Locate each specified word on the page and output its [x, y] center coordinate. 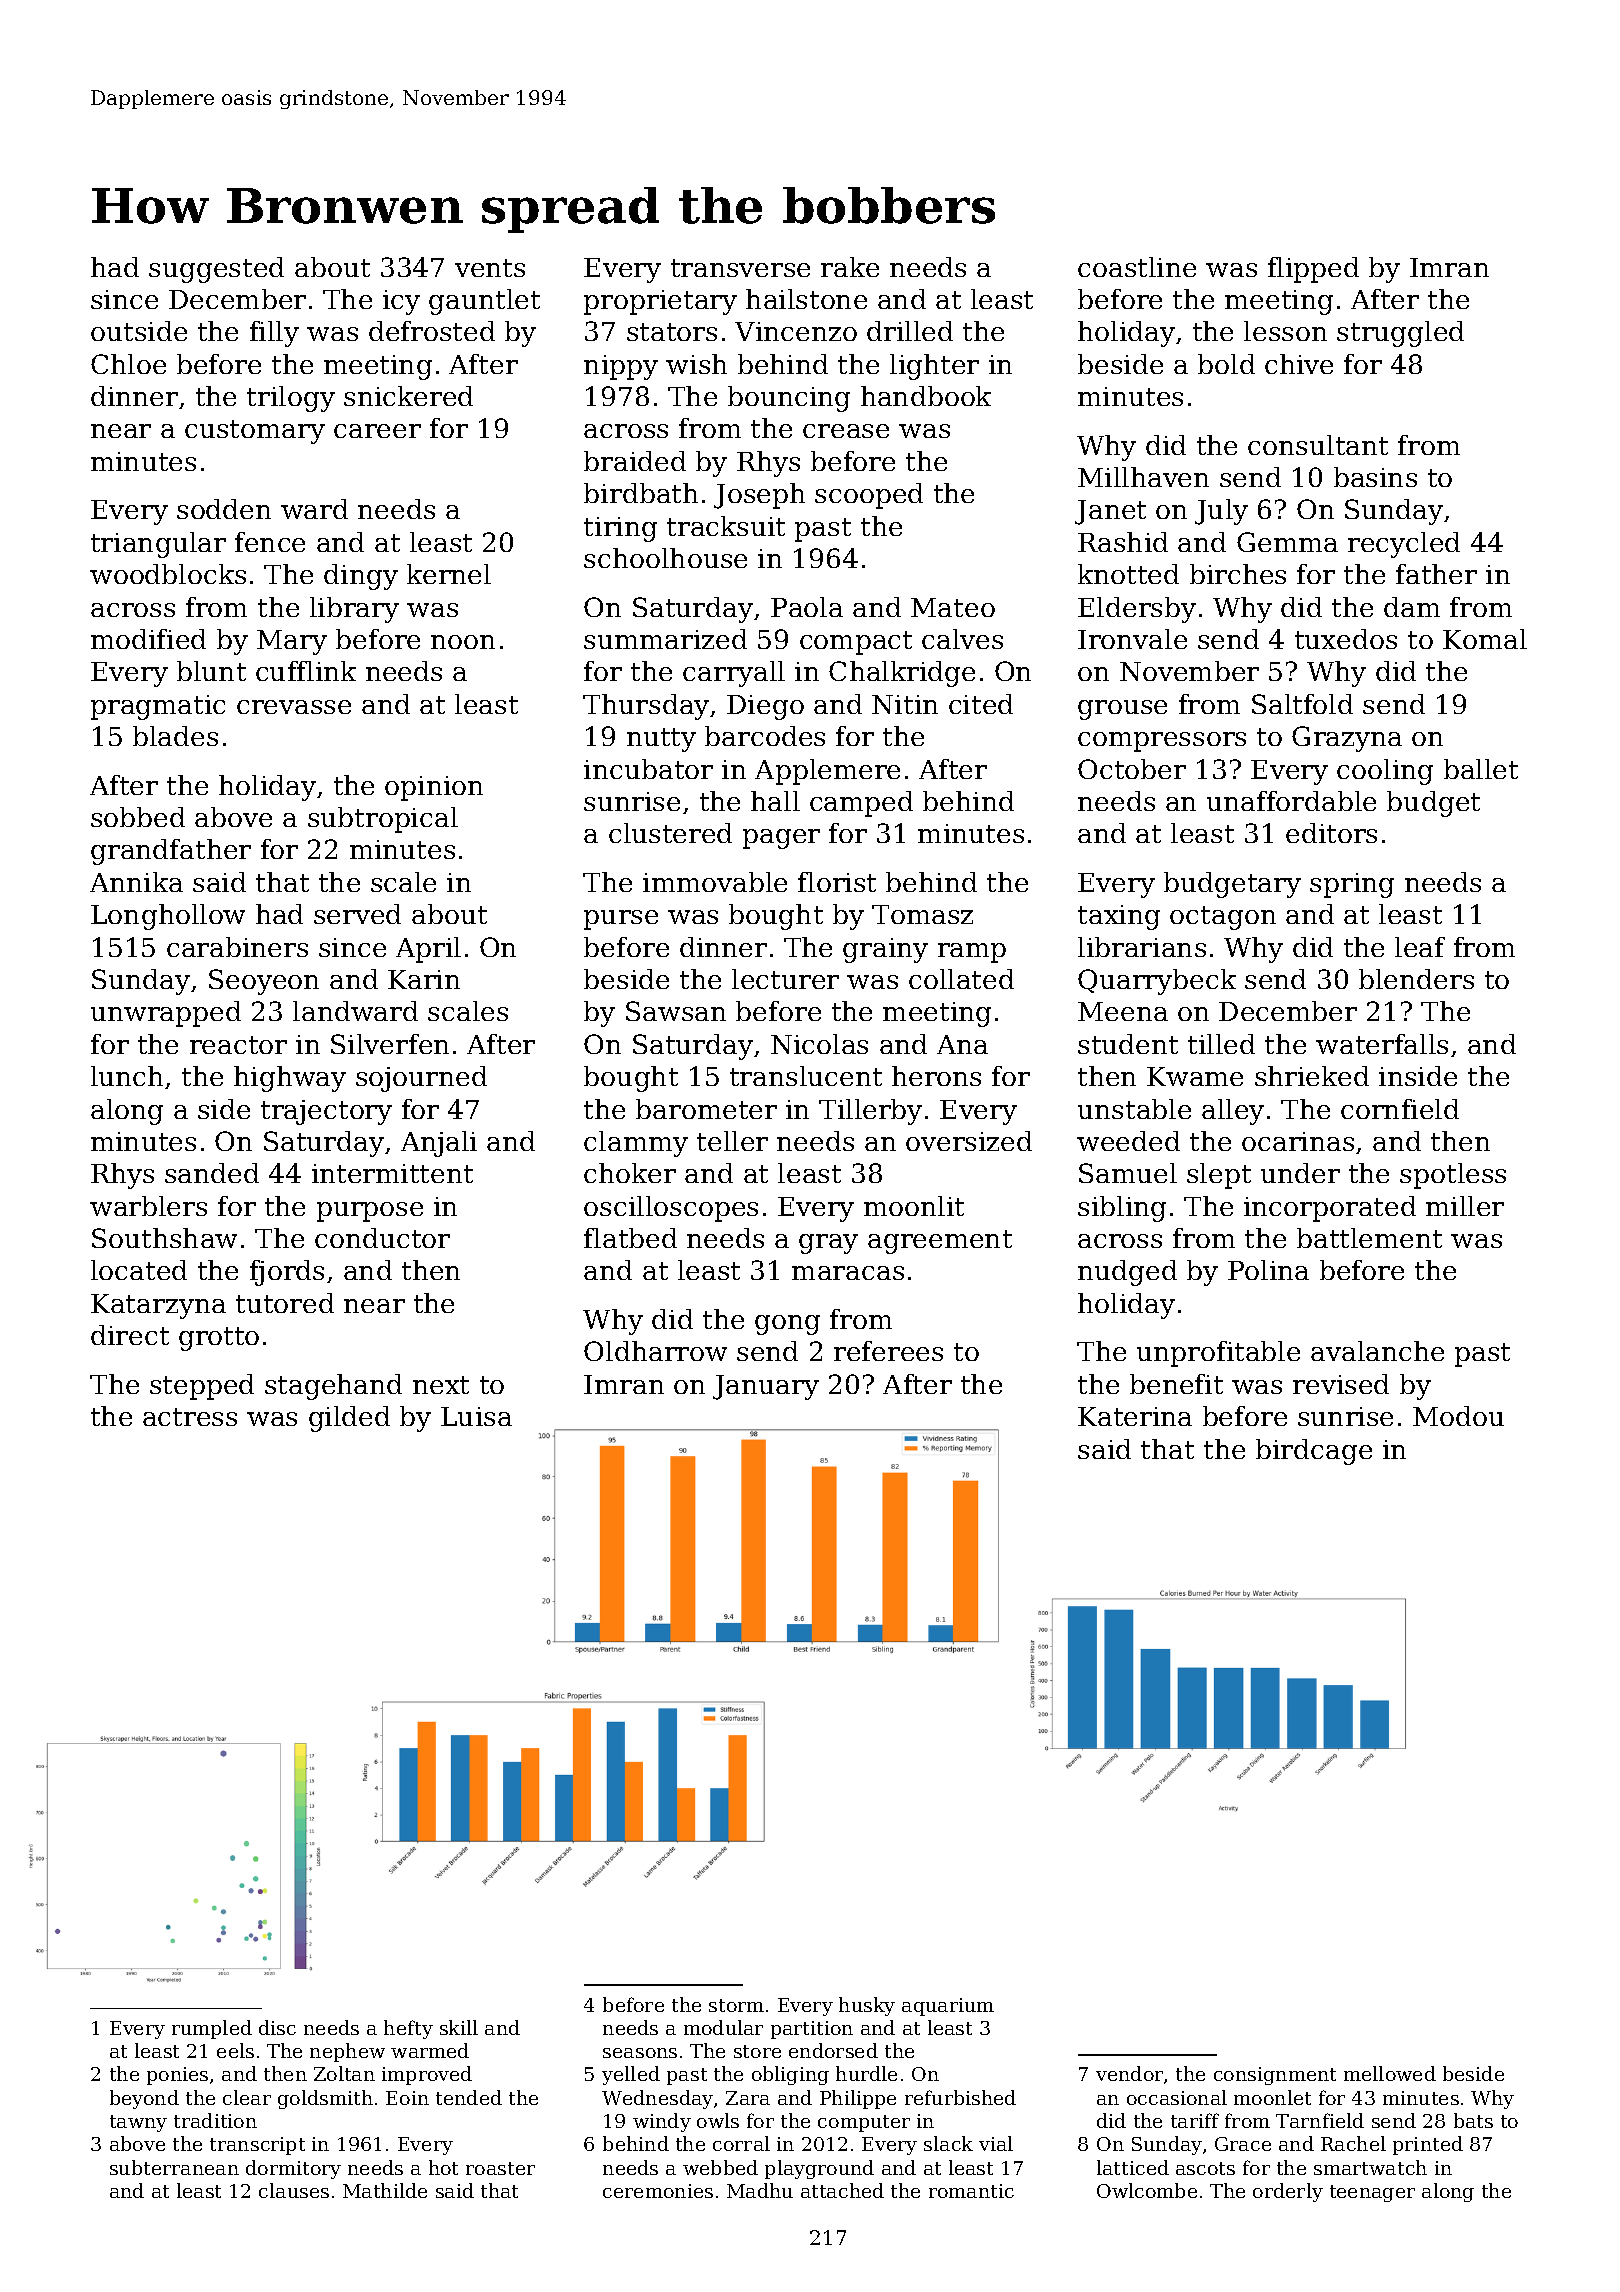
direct [130, 1335]
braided [635, 461]
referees [888, 1351]
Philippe [858, 2099]
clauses [294, 2190]
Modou [1458, 1416]
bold [1226, 364]
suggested [216, 270]
